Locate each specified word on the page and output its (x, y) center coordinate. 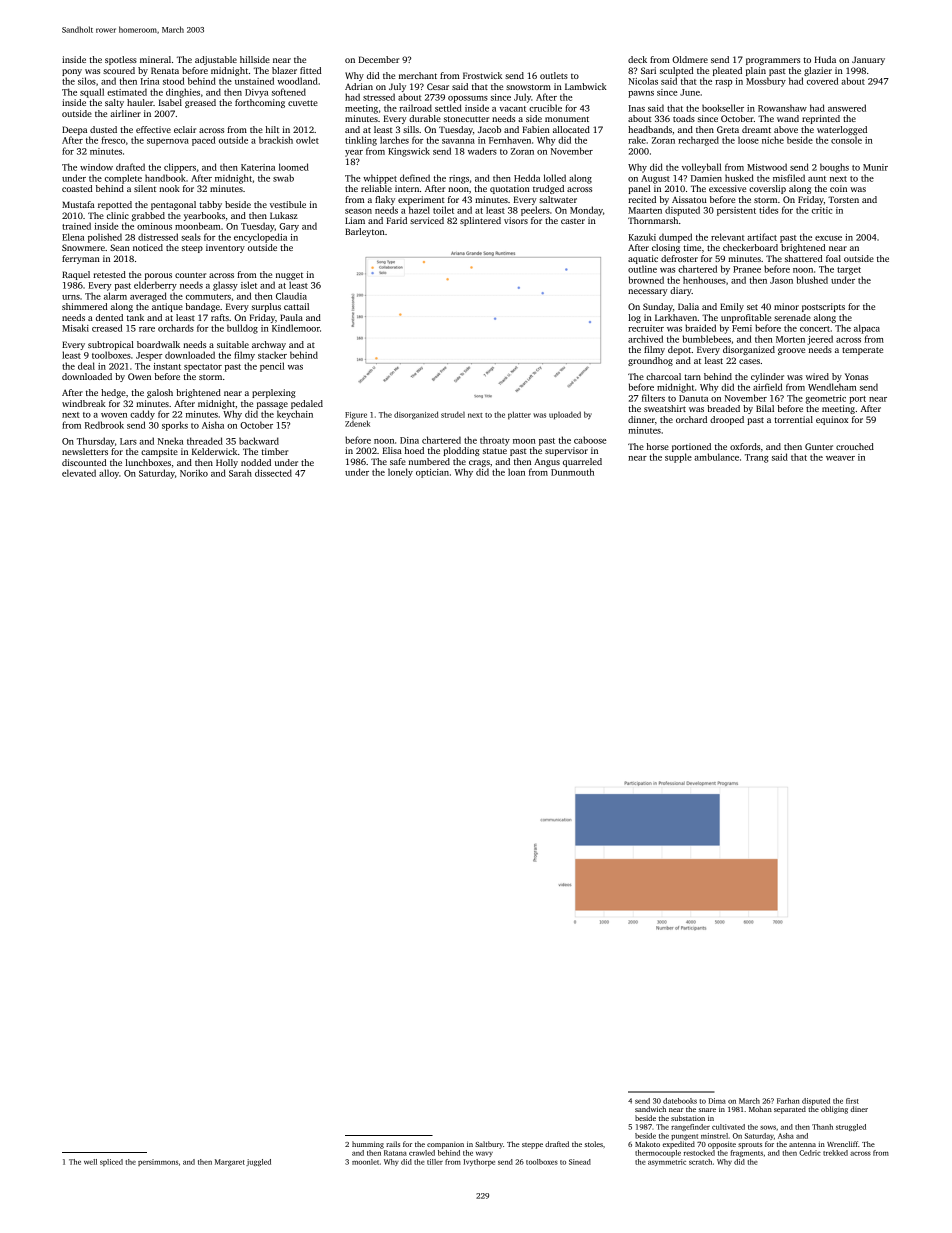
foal (833, 258)
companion (445, 1145)
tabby (210, 205)
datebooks (680, 1101)
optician (432, 473)
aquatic (643, 259)
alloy (109, 474)
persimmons (158, 1162)
